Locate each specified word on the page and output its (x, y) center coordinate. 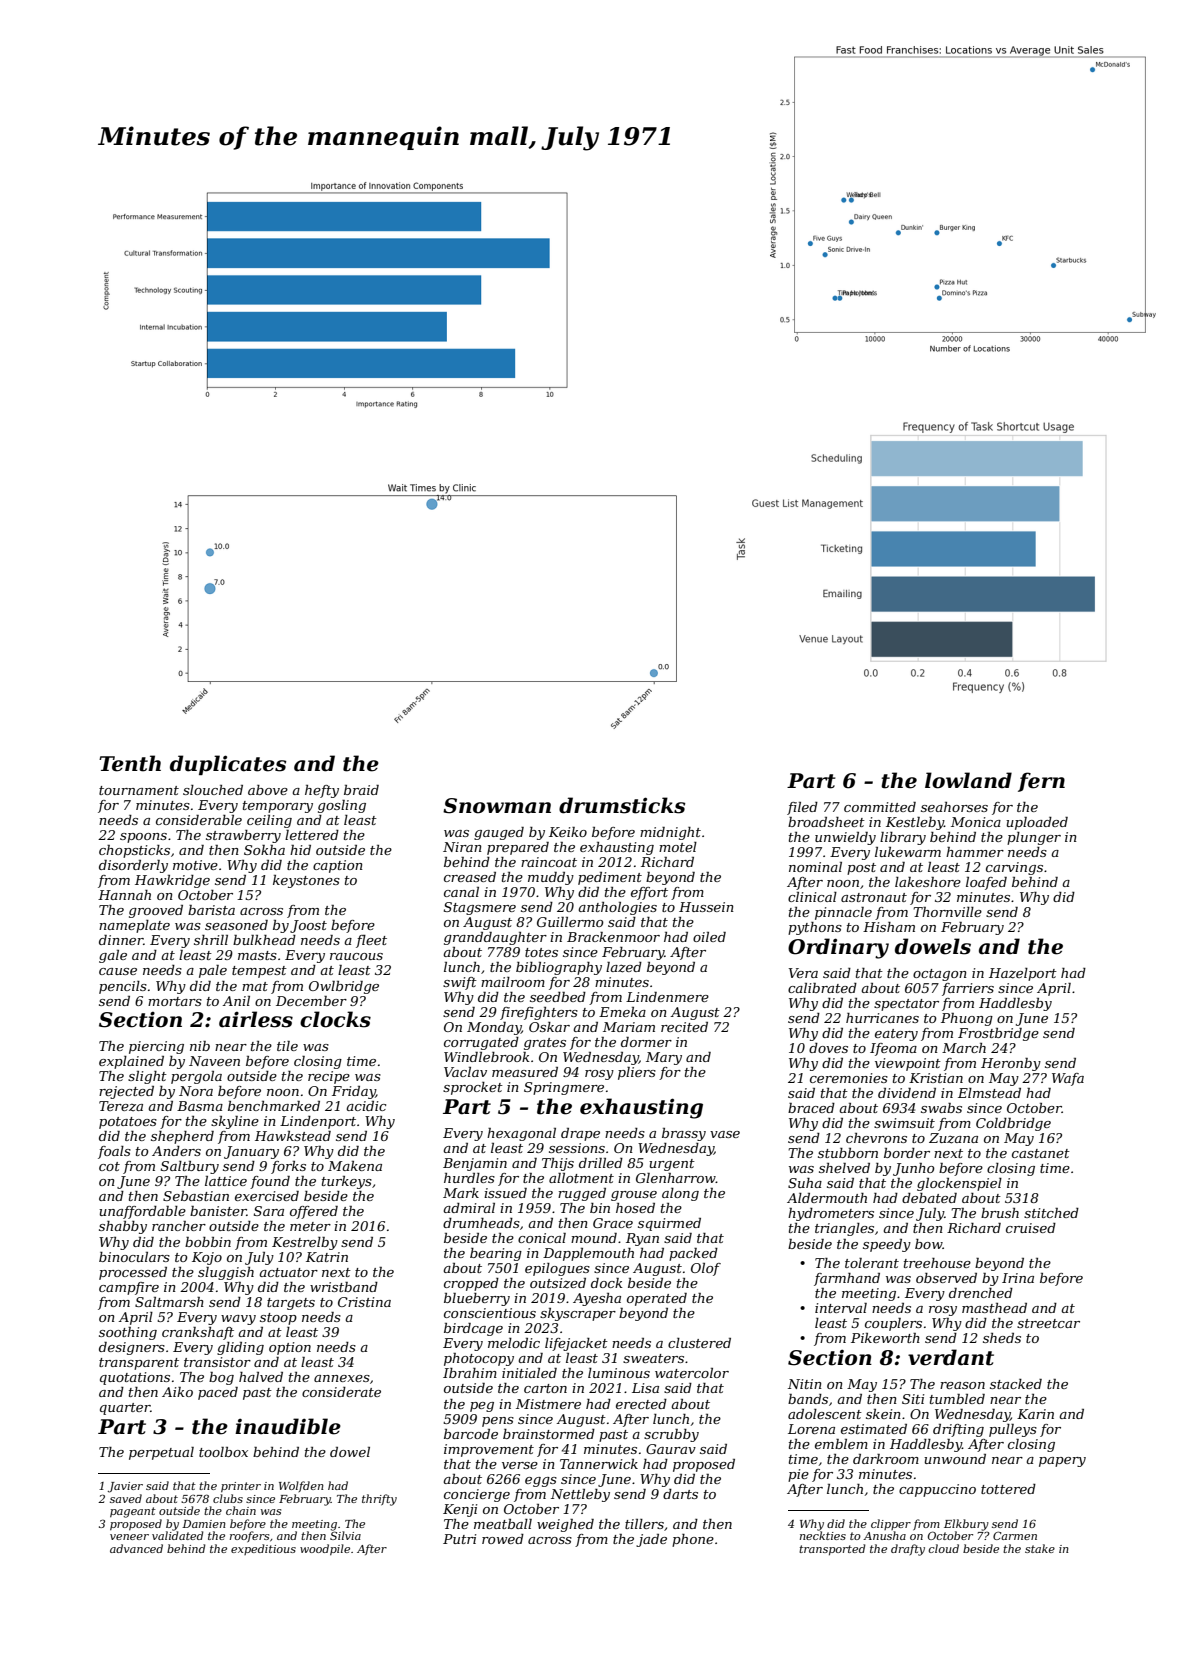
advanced (136, 1548)
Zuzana (953, 1138)
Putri (460, 1539)
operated (657, 1299)
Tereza (121, 1106)
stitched (1051, 1213)
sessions (577, 1148)
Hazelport (1023, 974)
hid (300, 850)
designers (132, 1348)
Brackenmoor (613, 937)
